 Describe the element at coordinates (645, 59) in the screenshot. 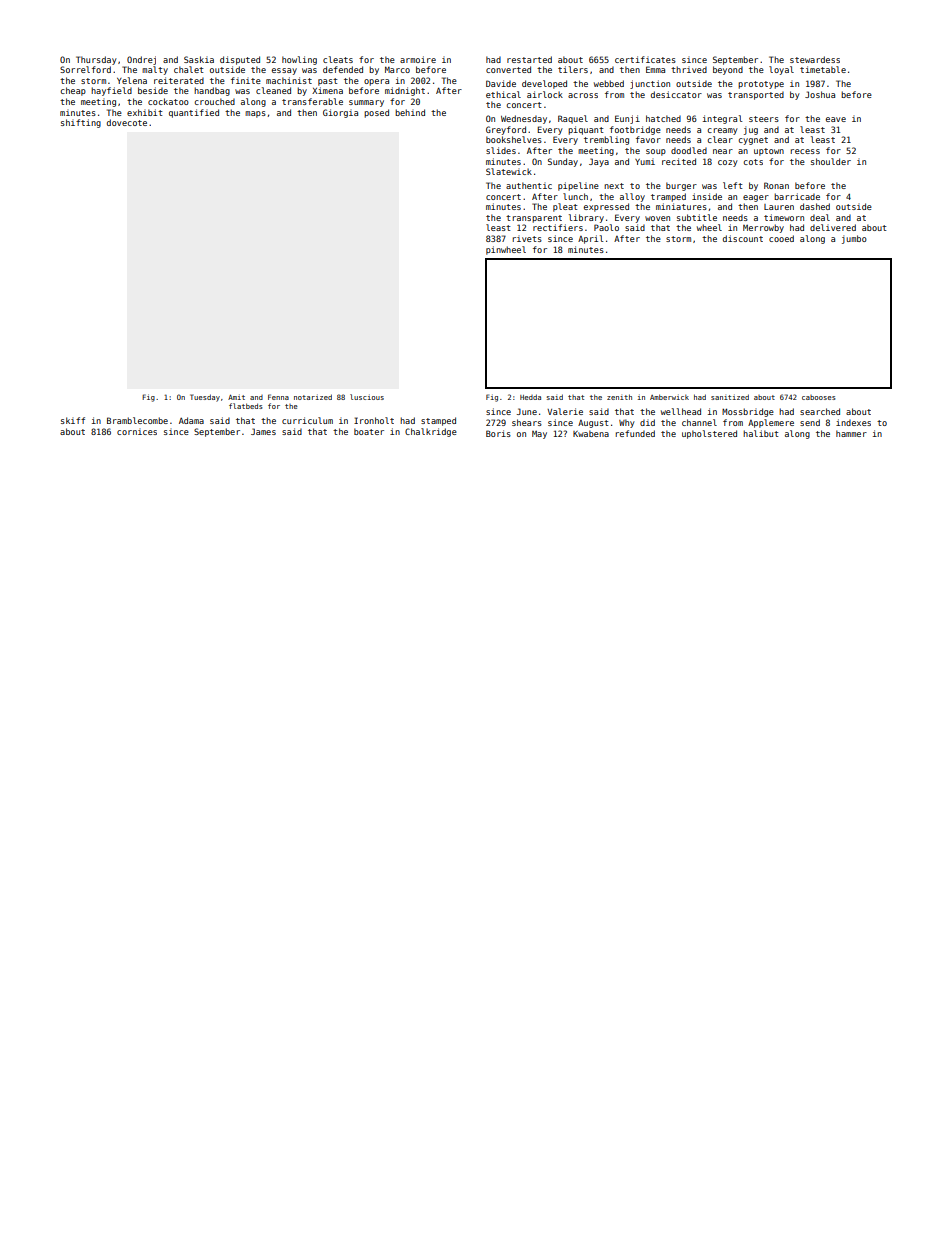

I see `certificates` at that location.
